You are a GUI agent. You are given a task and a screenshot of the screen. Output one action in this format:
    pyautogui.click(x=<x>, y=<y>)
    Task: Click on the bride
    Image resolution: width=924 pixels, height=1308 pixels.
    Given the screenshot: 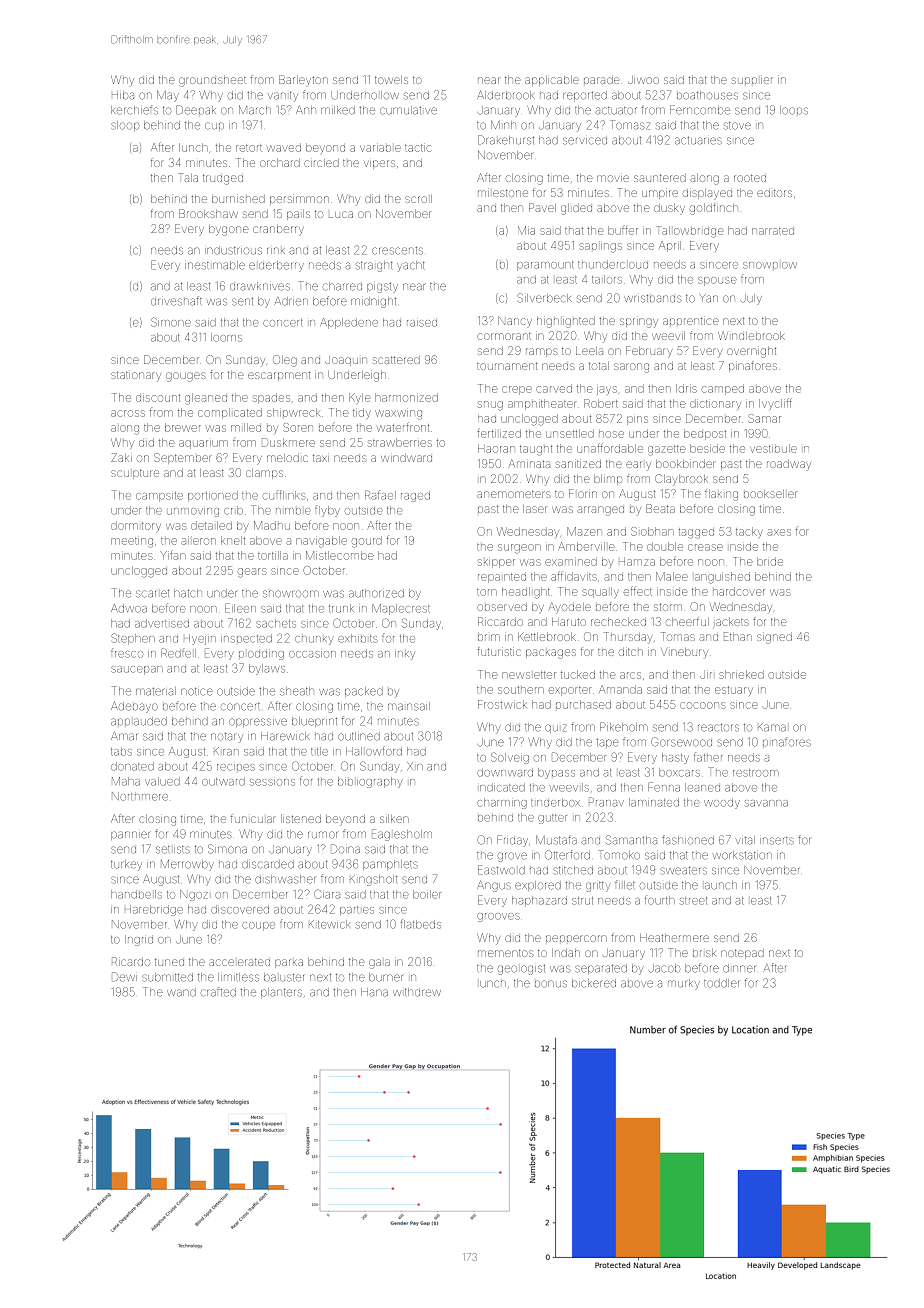 What is the action you would take?
    pyautogui.click(x=770, y=561)
